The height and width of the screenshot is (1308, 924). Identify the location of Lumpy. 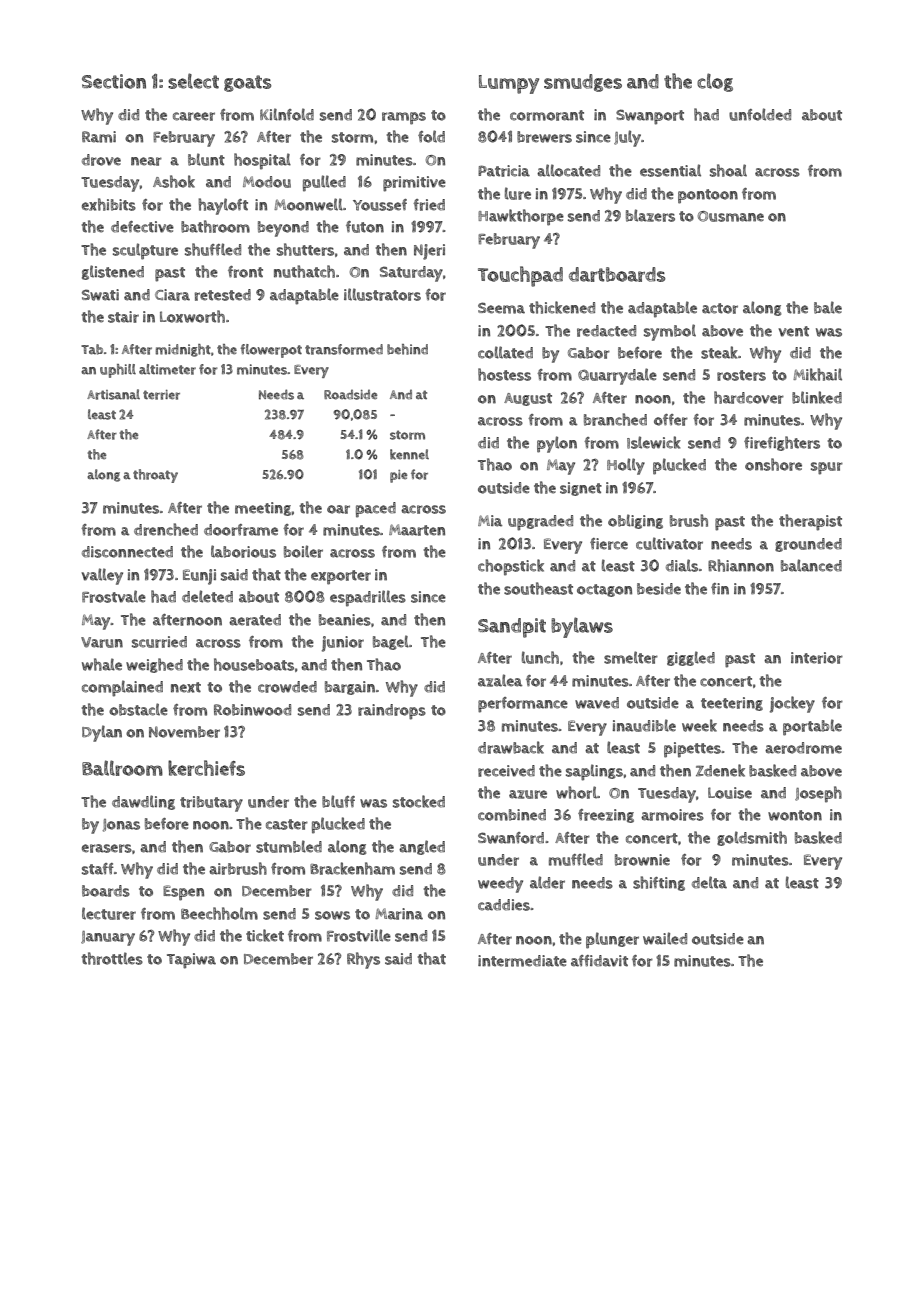
(509, 84).
